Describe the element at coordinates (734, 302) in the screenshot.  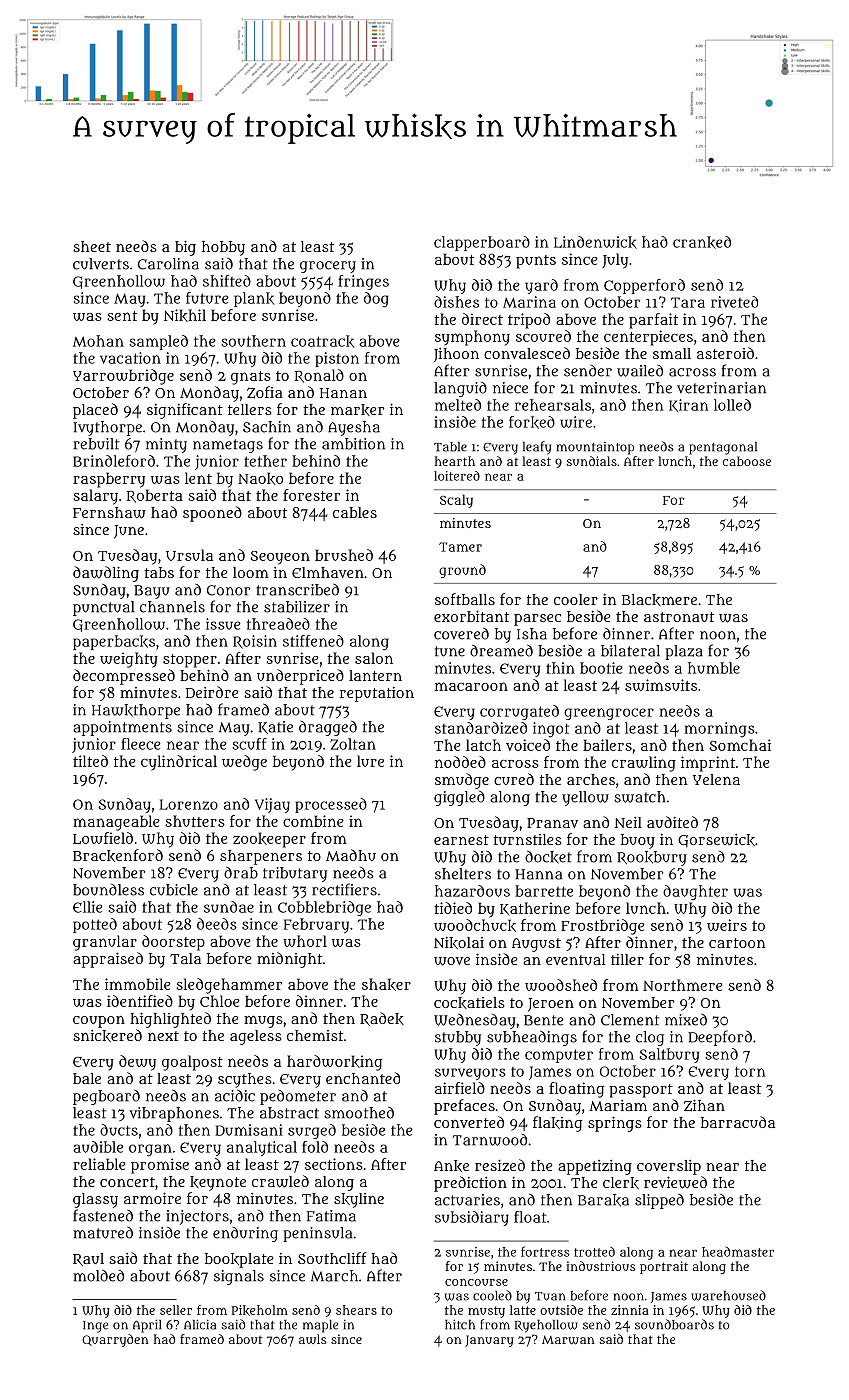
I see `riveted` at that location.
